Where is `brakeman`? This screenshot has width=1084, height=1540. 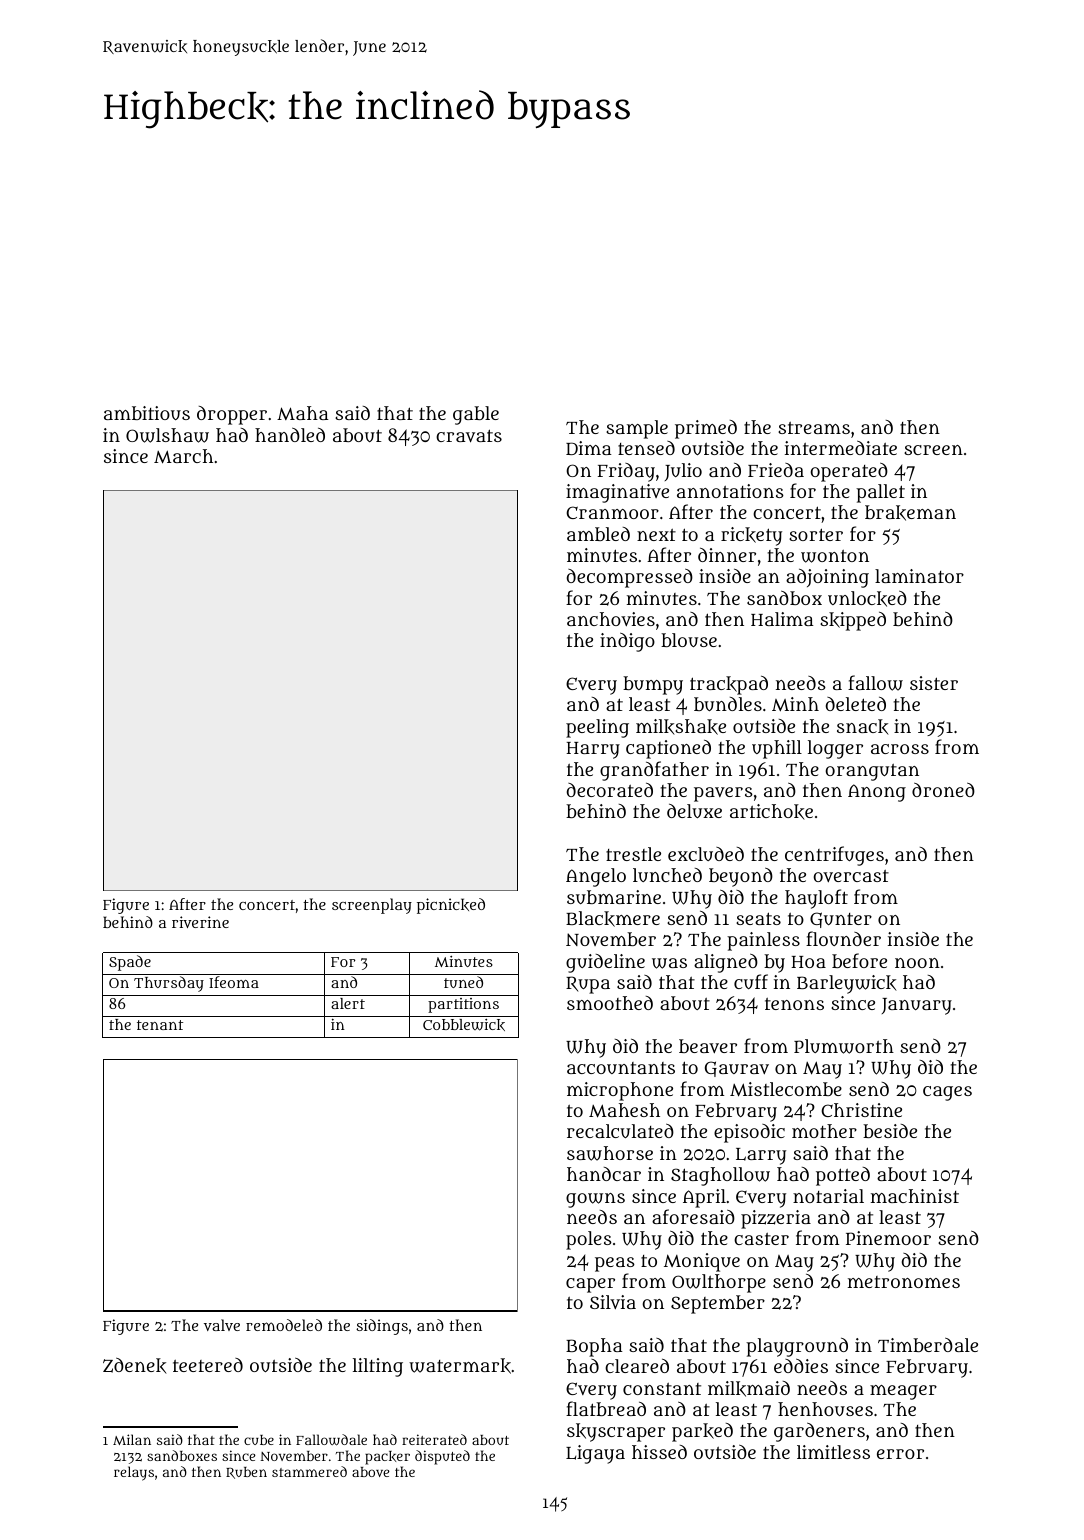 brakeman is located at coordinates (910, 513).
